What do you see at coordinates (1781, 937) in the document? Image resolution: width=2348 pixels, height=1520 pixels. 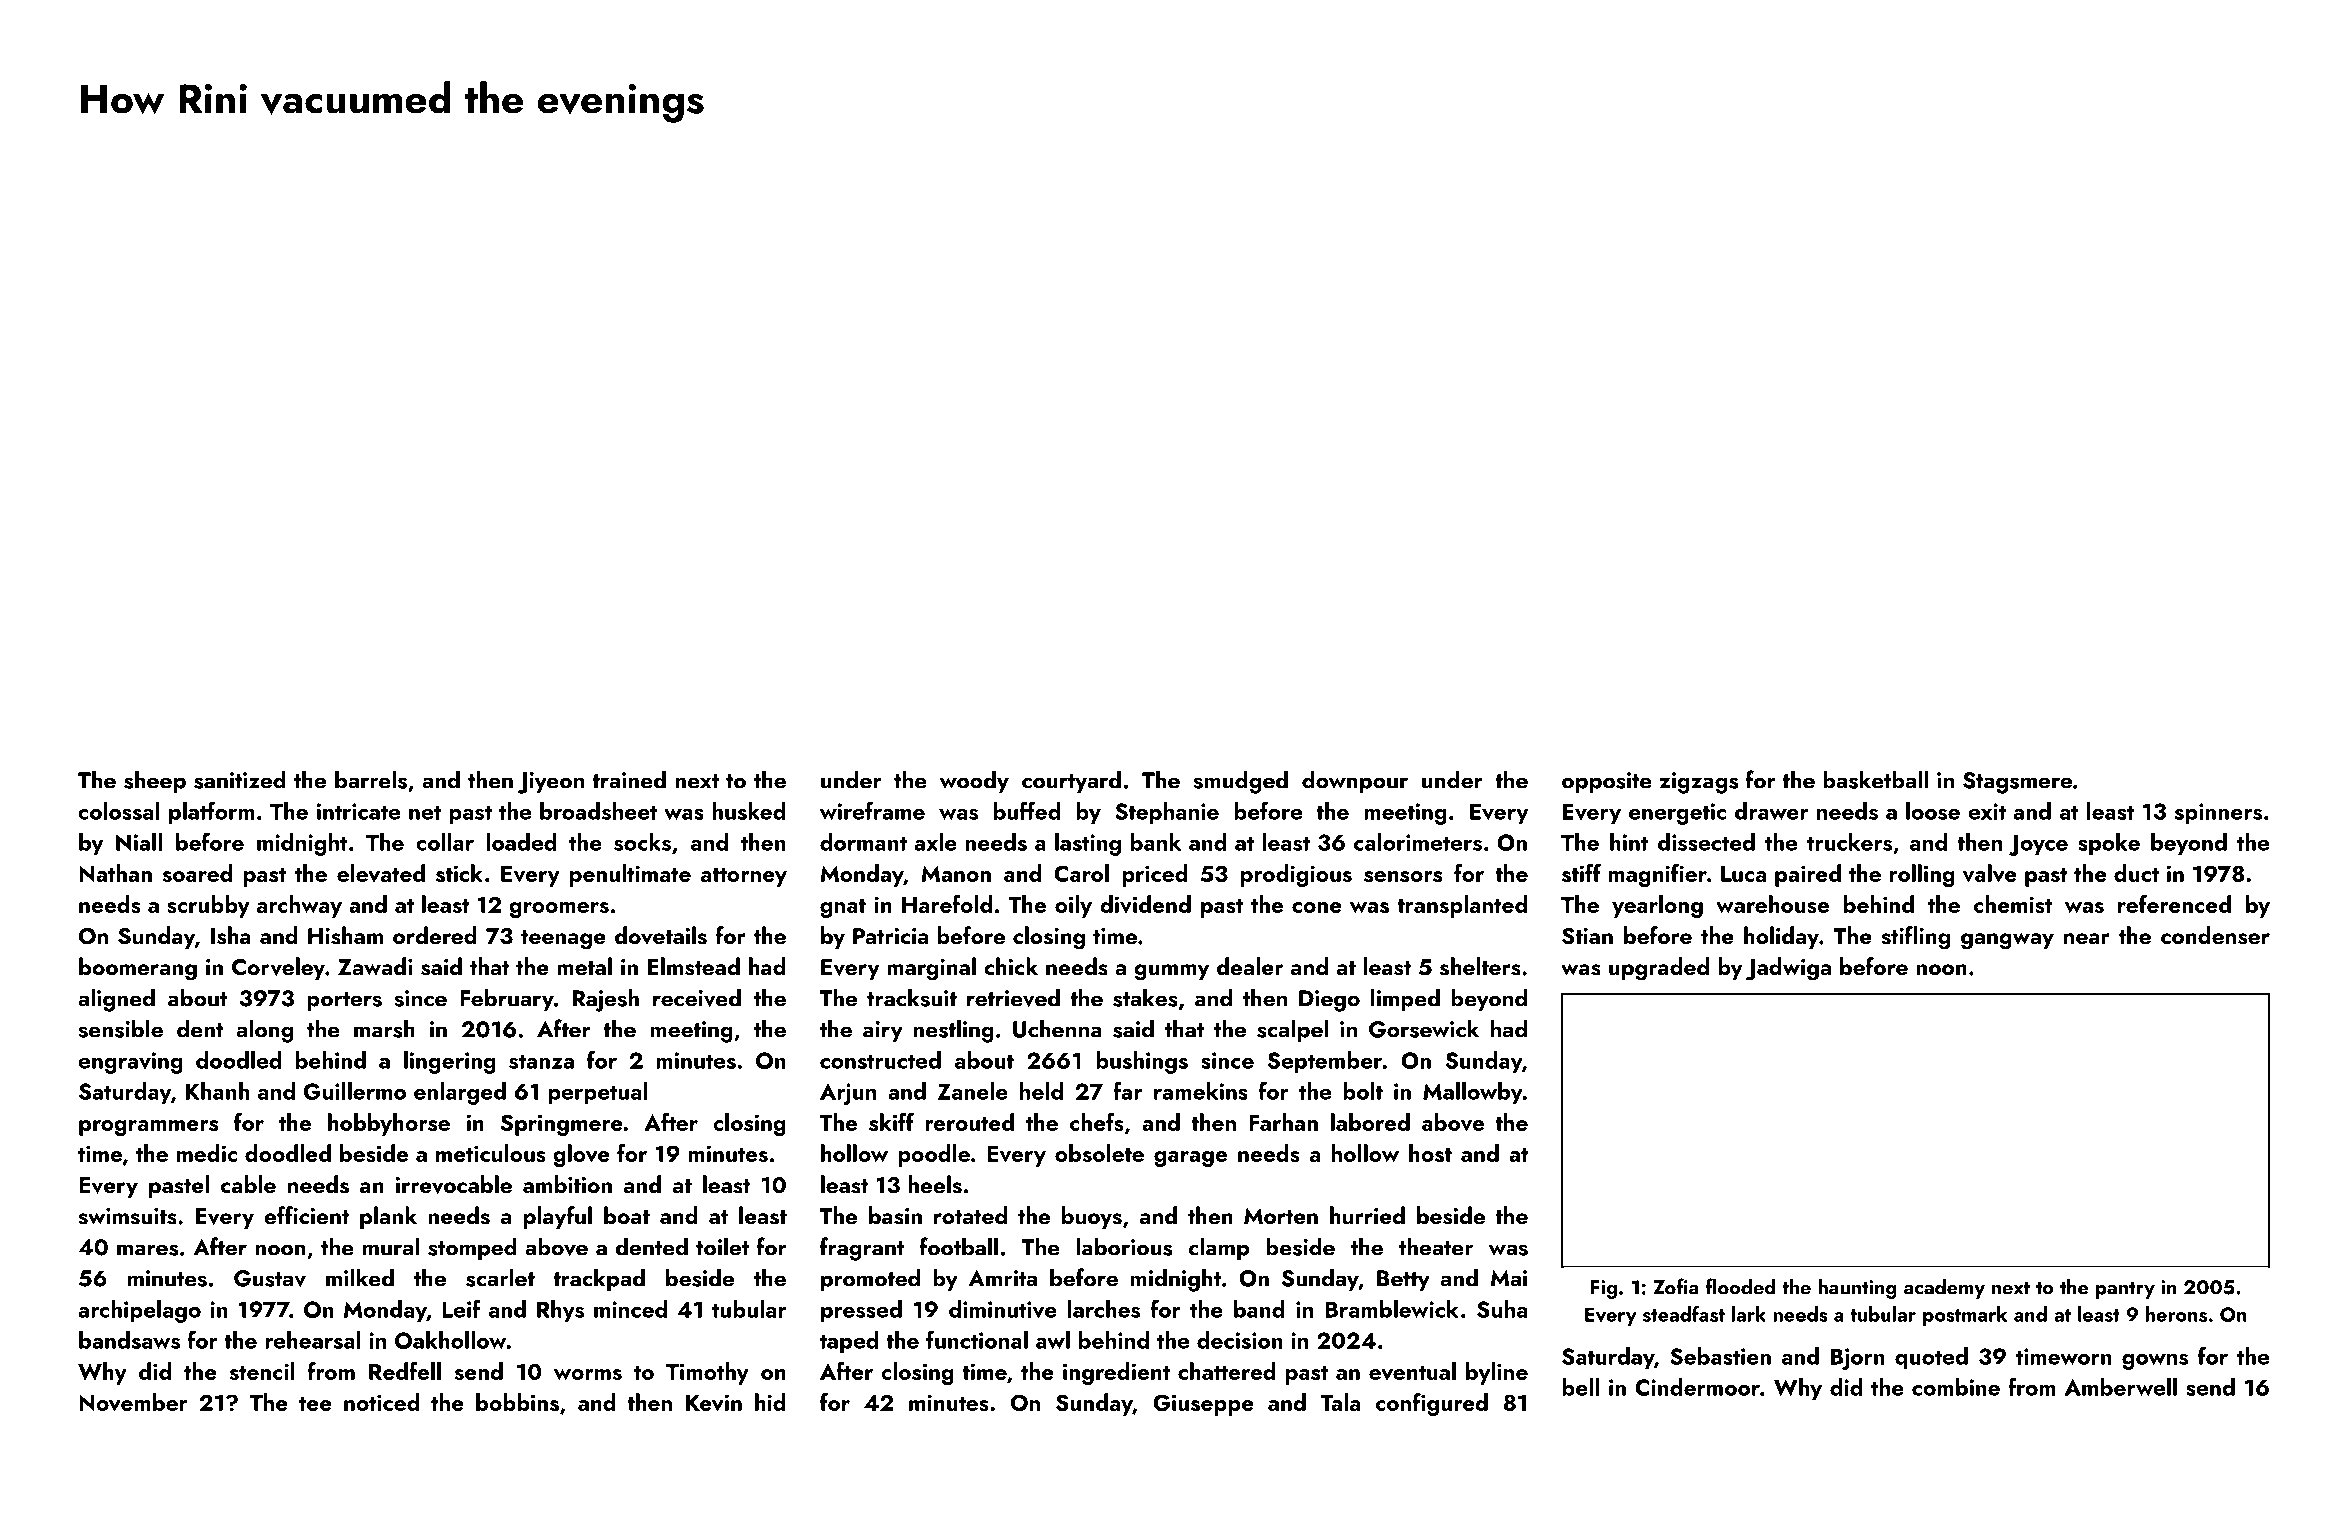 I see `holiday` at bounding box center [1781, 937].
